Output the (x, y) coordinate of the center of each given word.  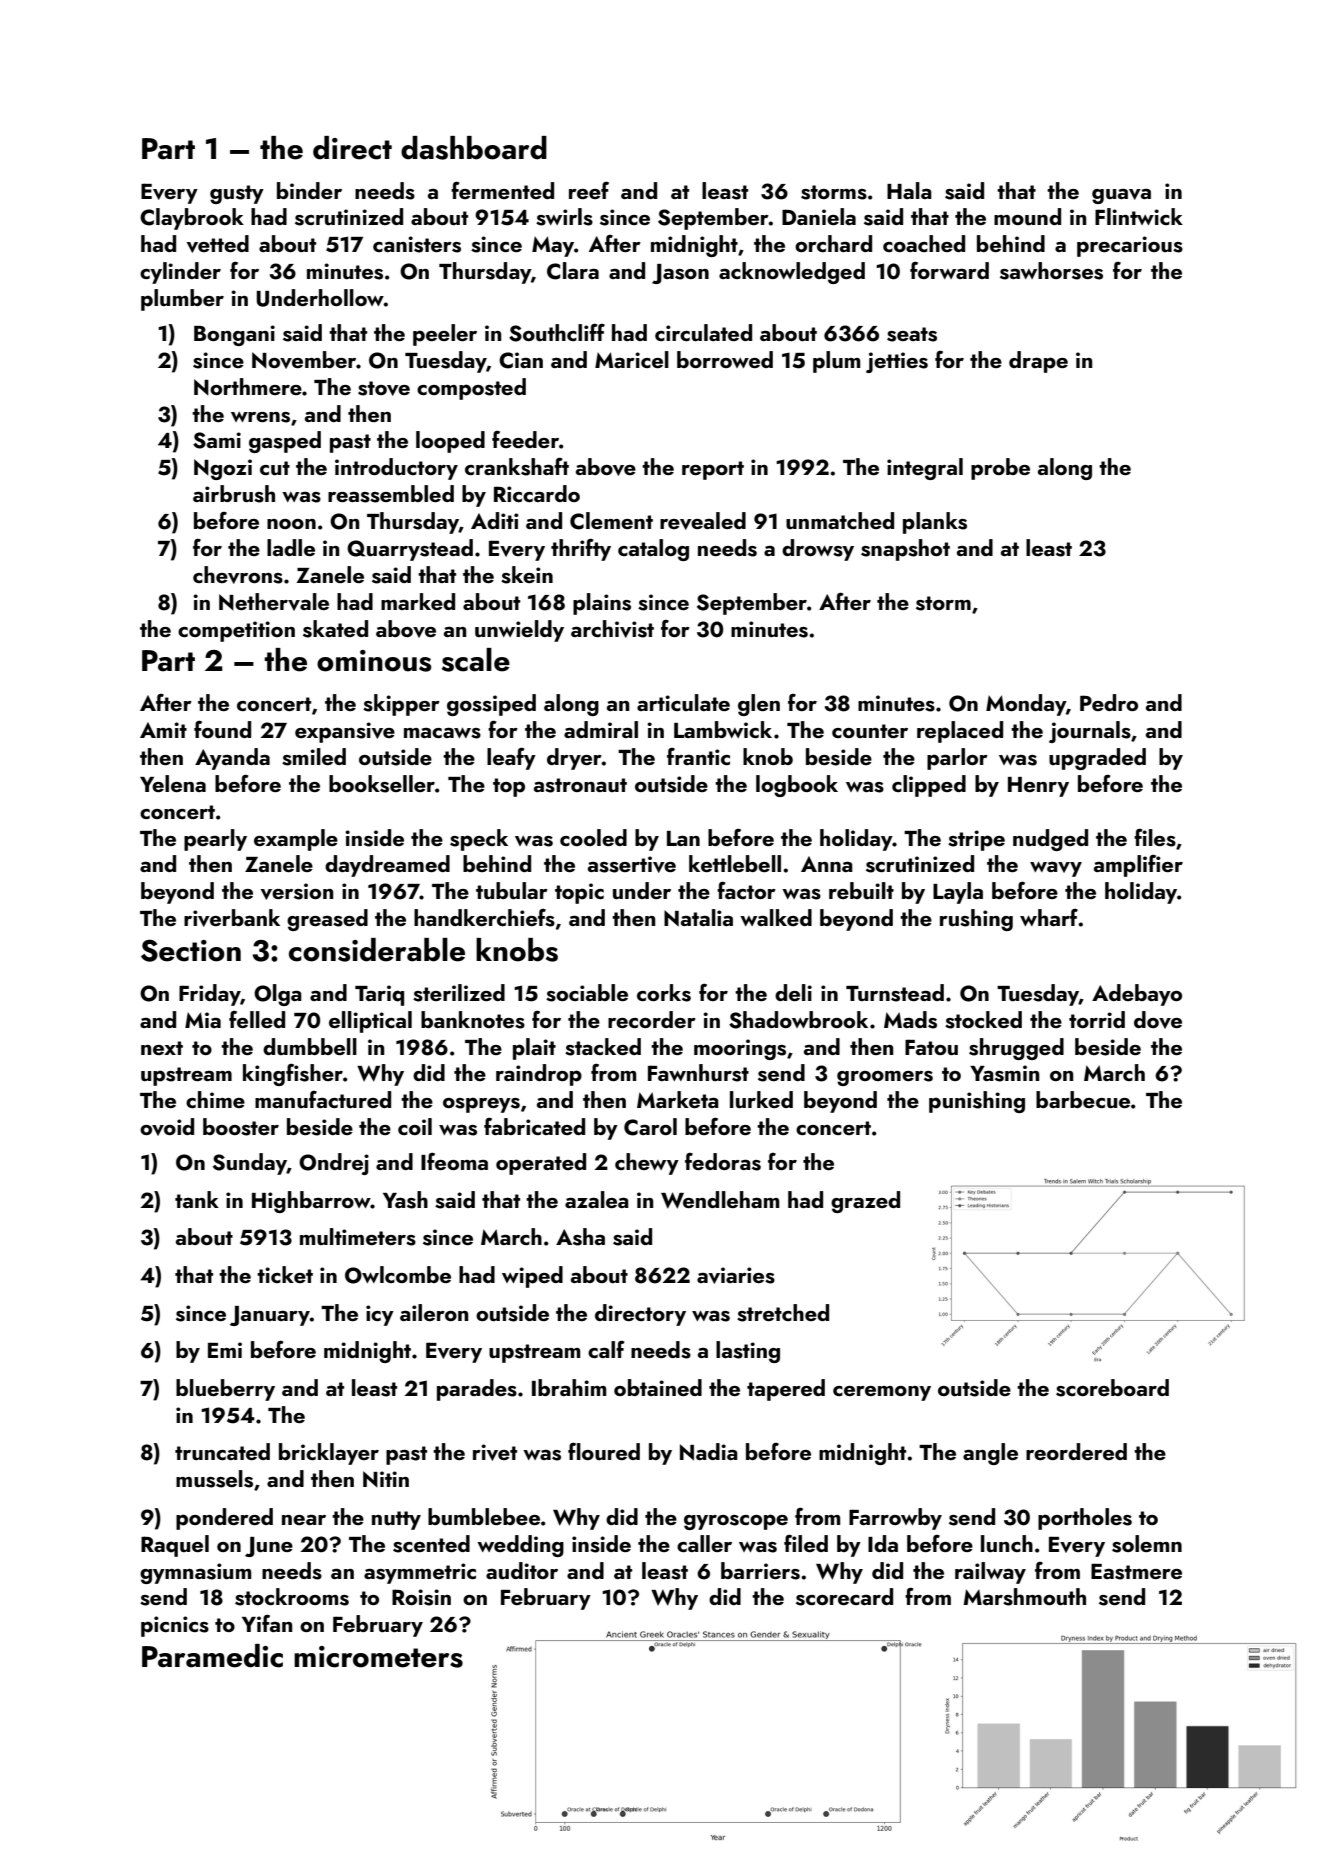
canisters (417, 244)
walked (776, 917)
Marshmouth (1024, 1597)
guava (1121, 196)
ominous (374, 661)
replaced (960, 732)
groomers (885, 1078)
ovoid (167, 1127)
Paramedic (212, 1656)
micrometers (378, 1657)
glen (759, 705)
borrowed (725, 359)
